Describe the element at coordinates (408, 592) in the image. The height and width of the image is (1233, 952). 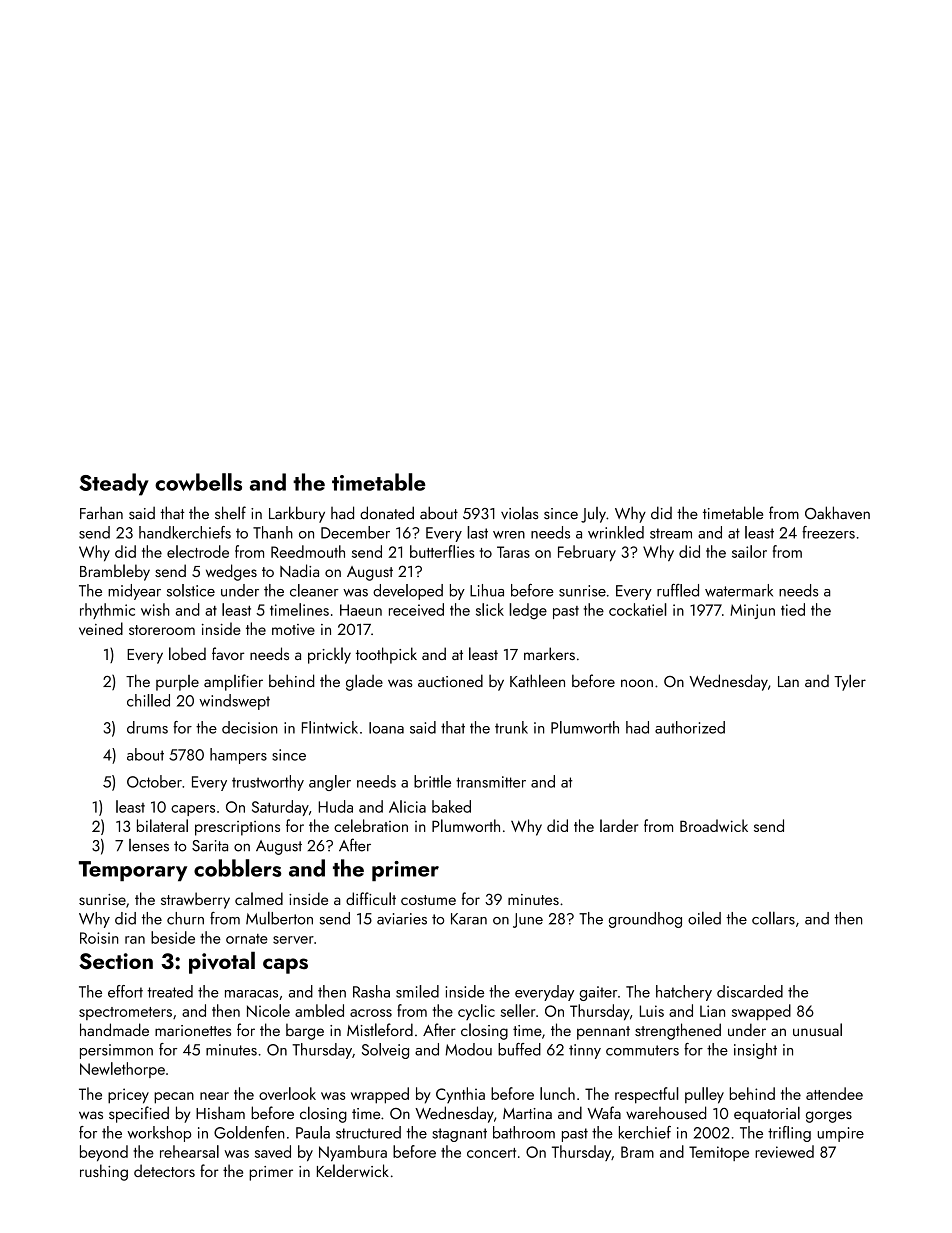
I see `developed` at that location.
